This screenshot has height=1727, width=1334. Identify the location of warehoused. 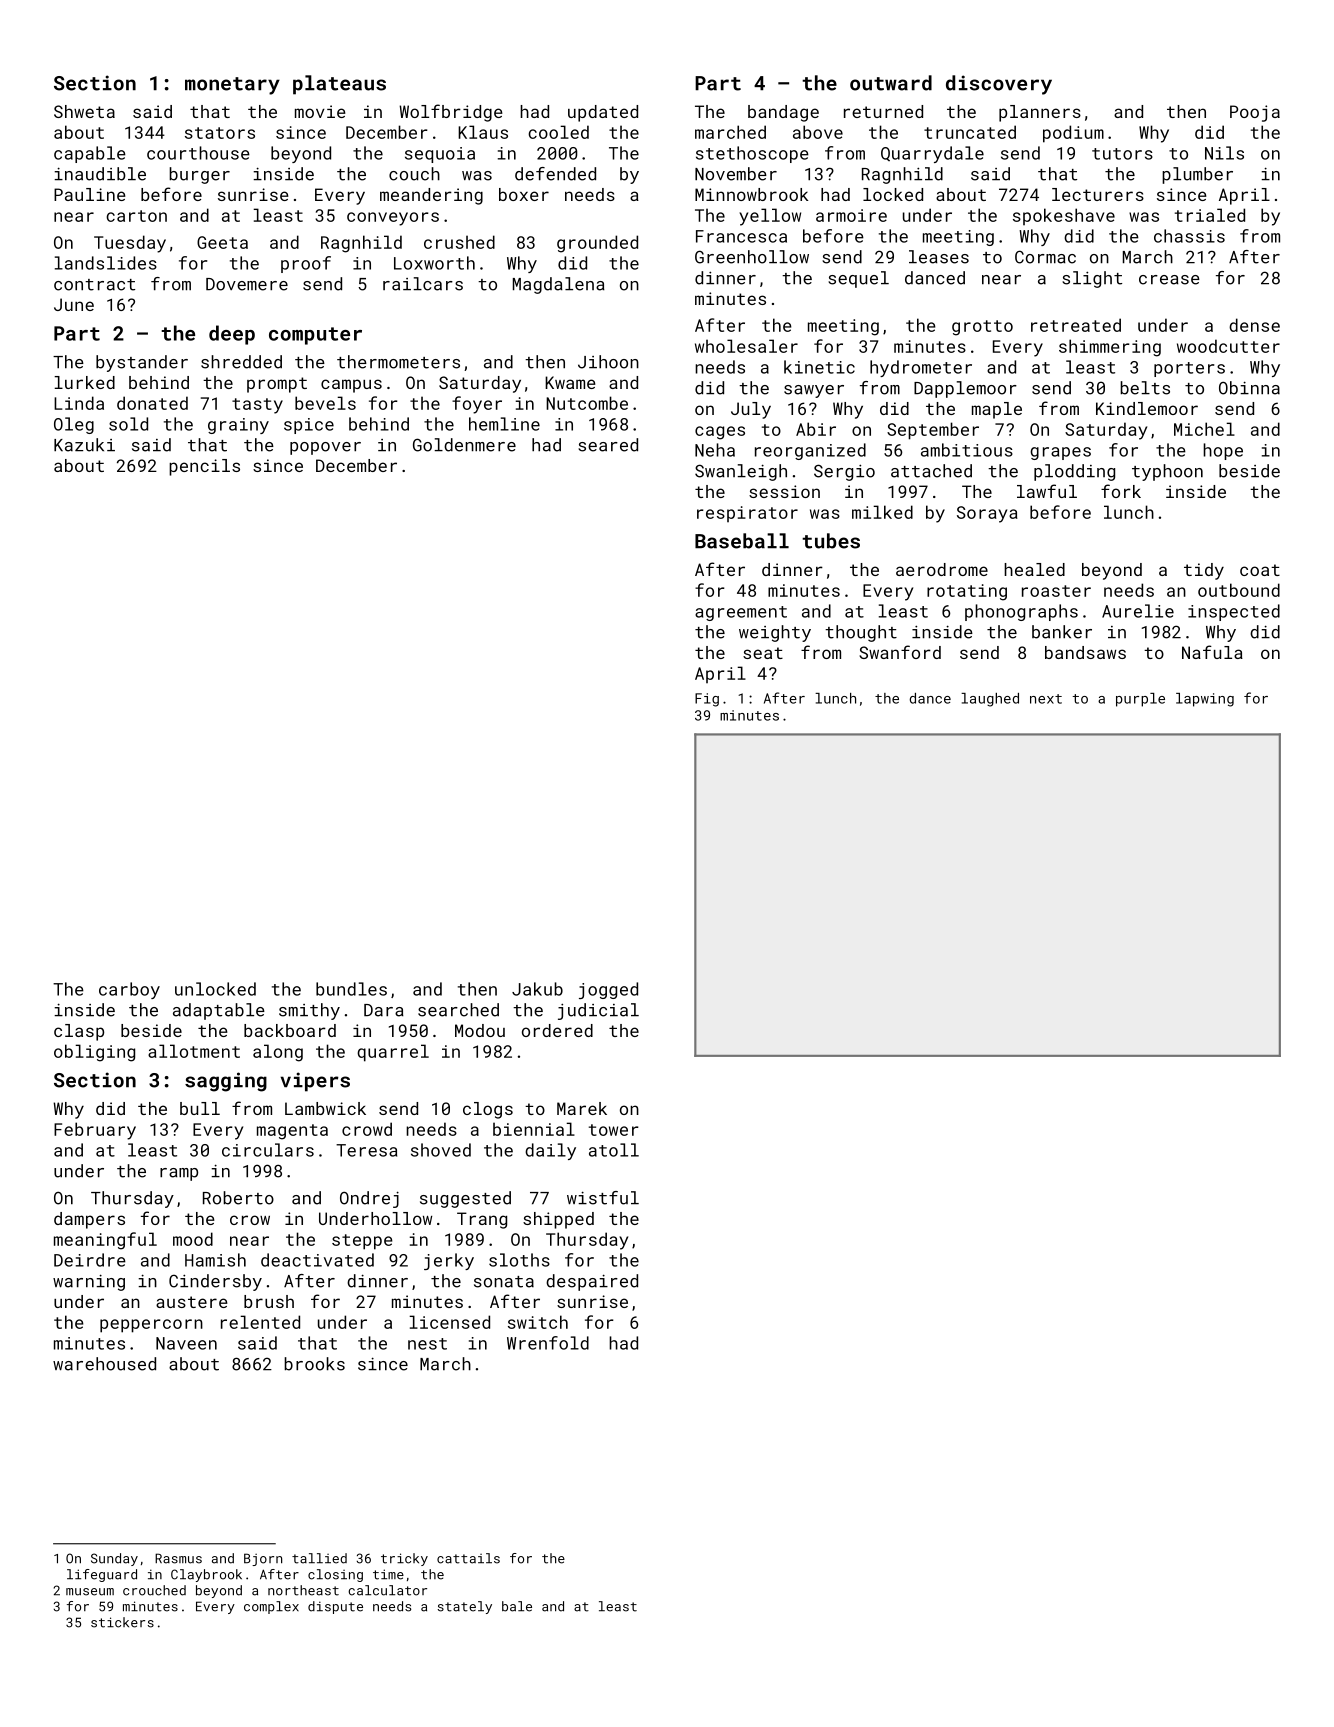
(104, 1364).
